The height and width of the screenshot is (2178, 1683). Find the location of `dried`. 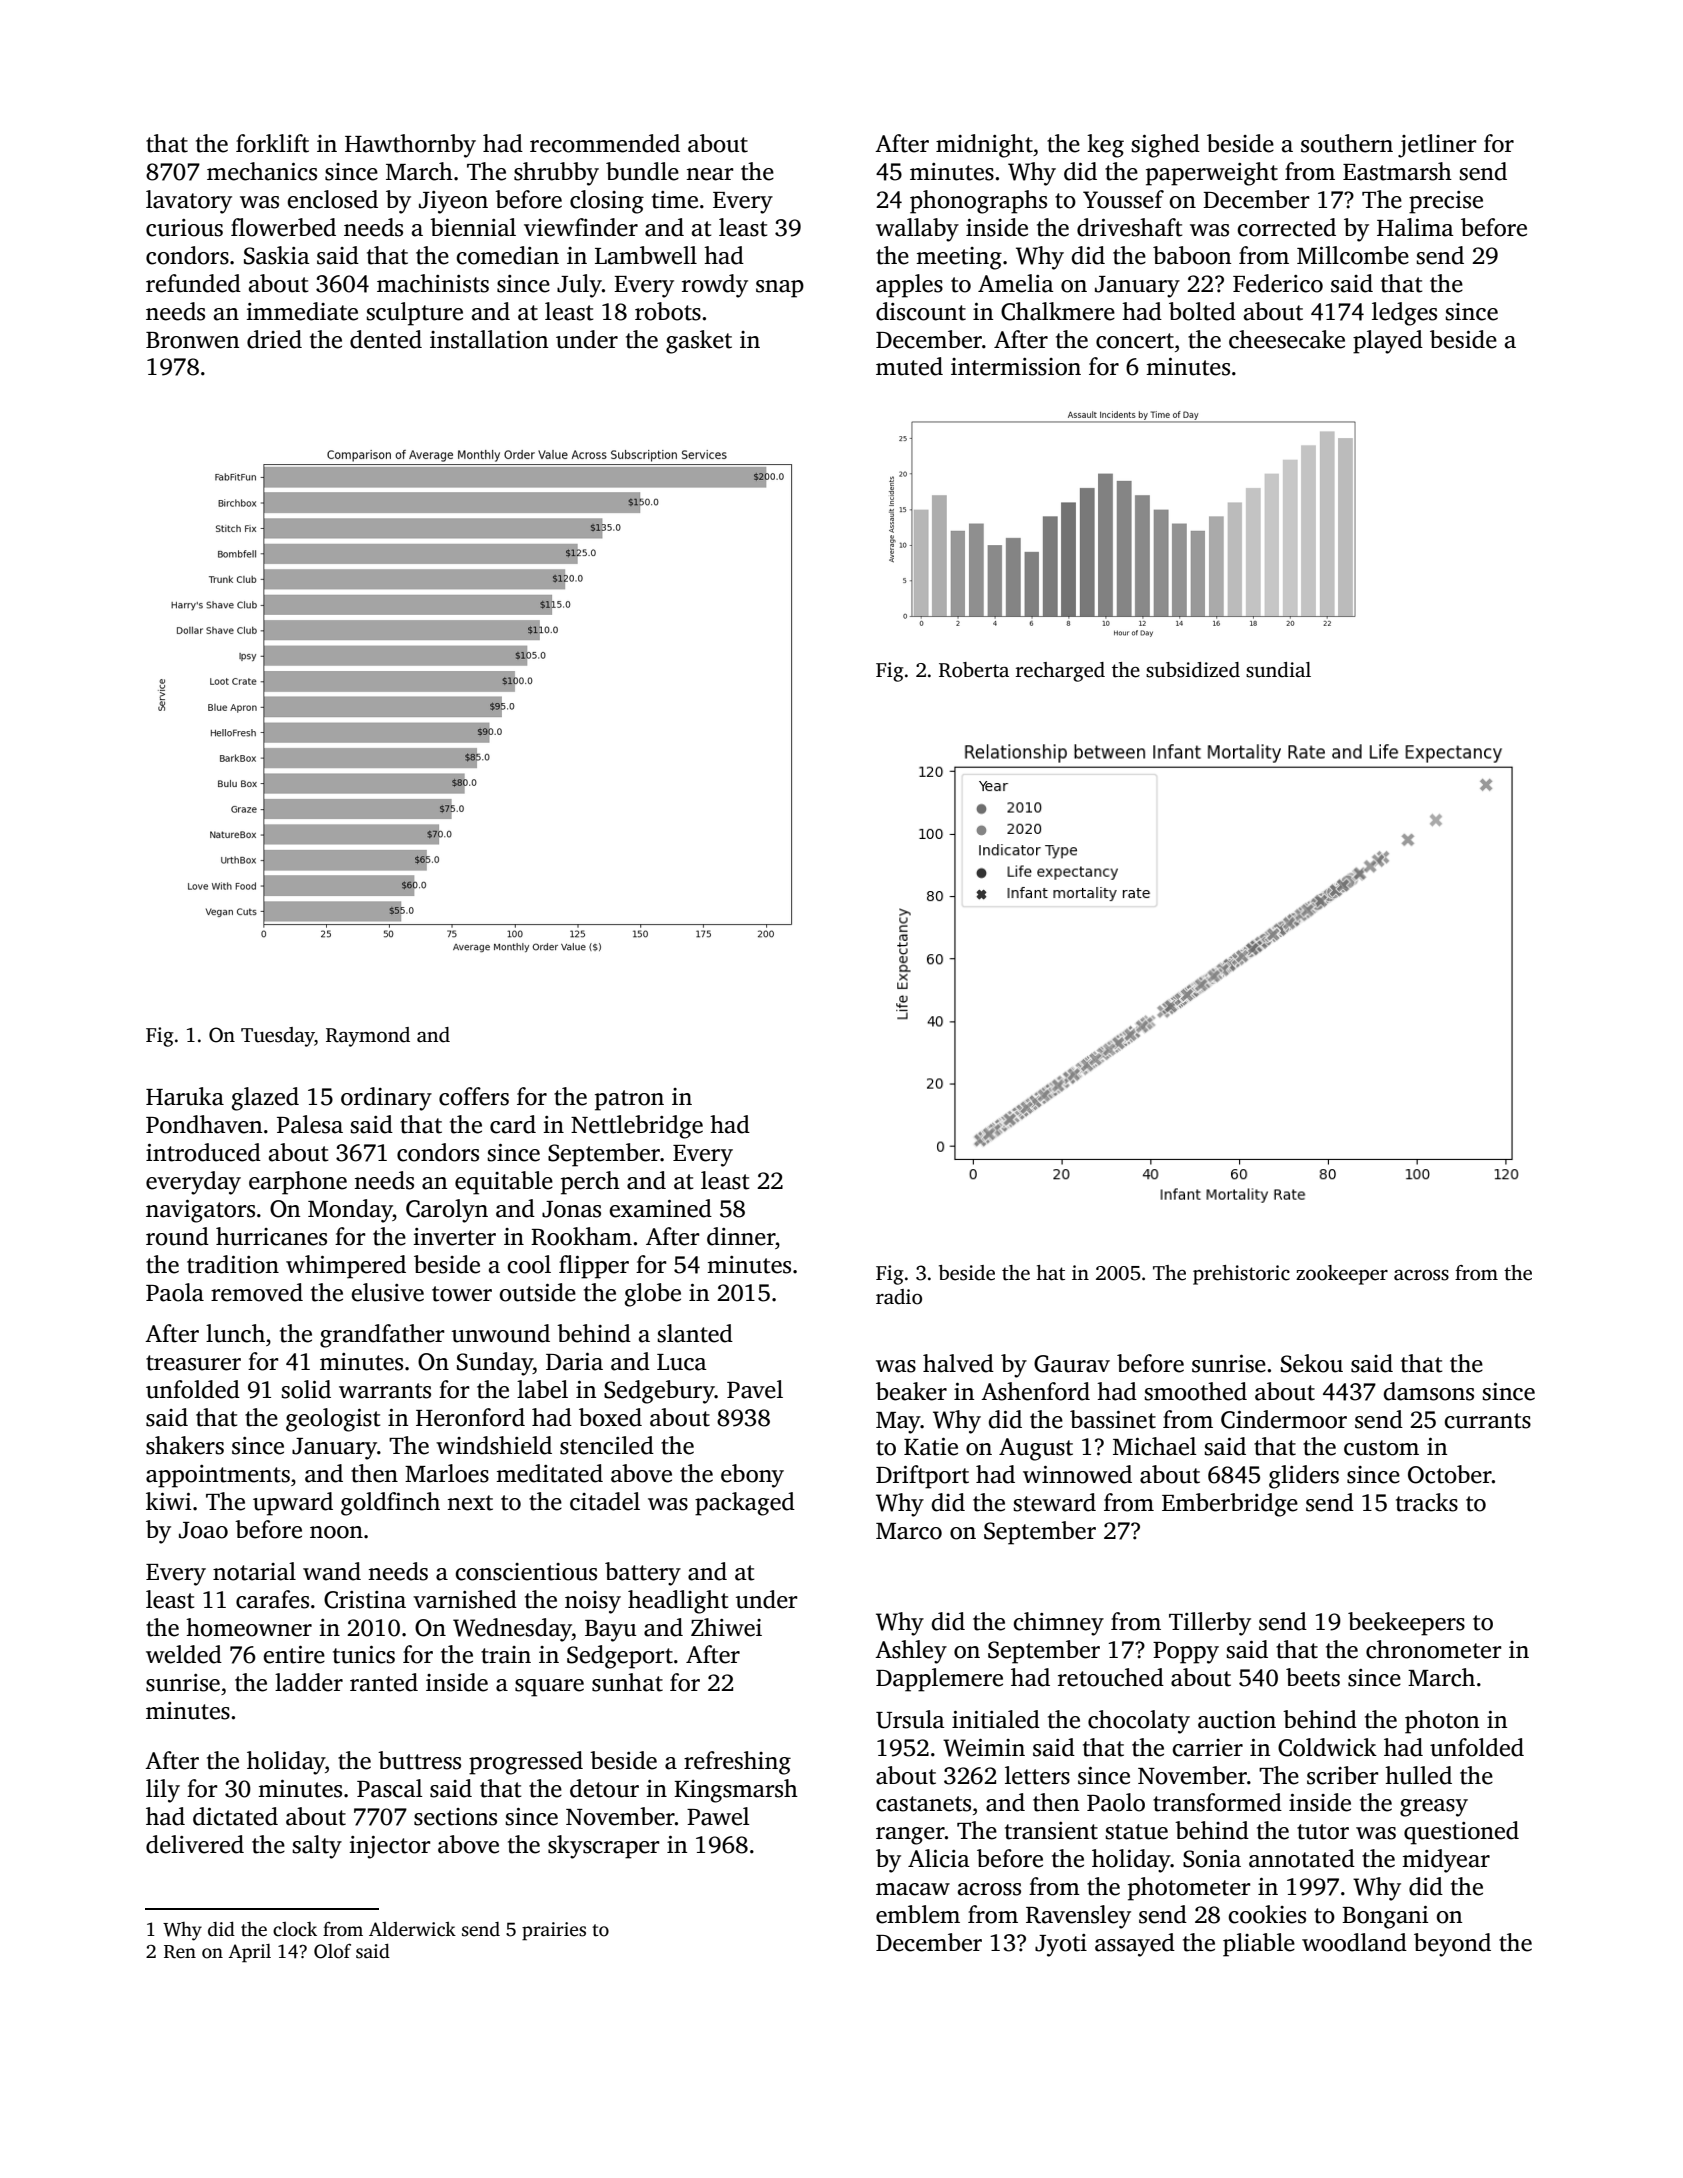

dried is located at coordinates (274, 339).
